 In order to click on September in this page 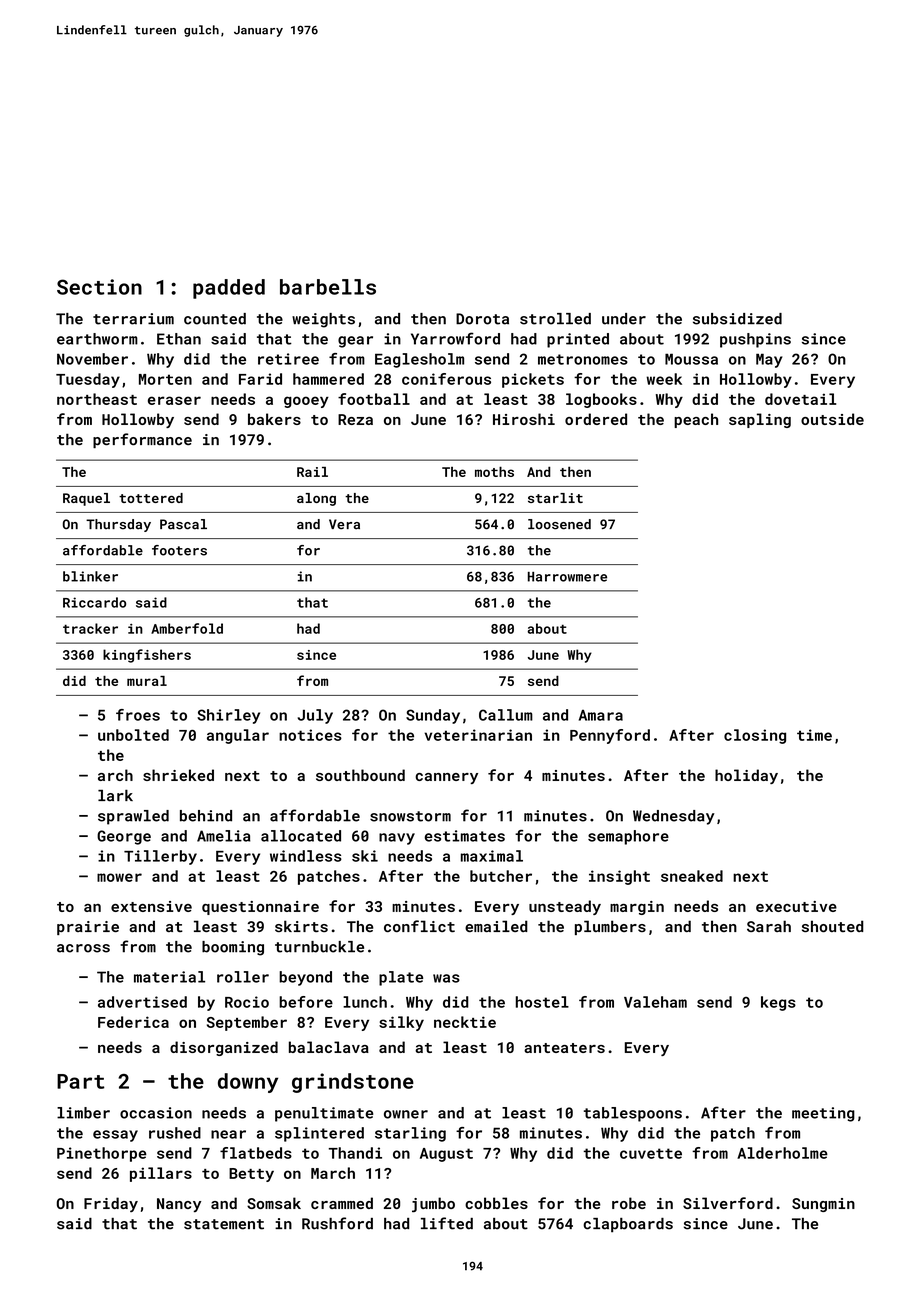, I will do `click(247, 1023)`.
